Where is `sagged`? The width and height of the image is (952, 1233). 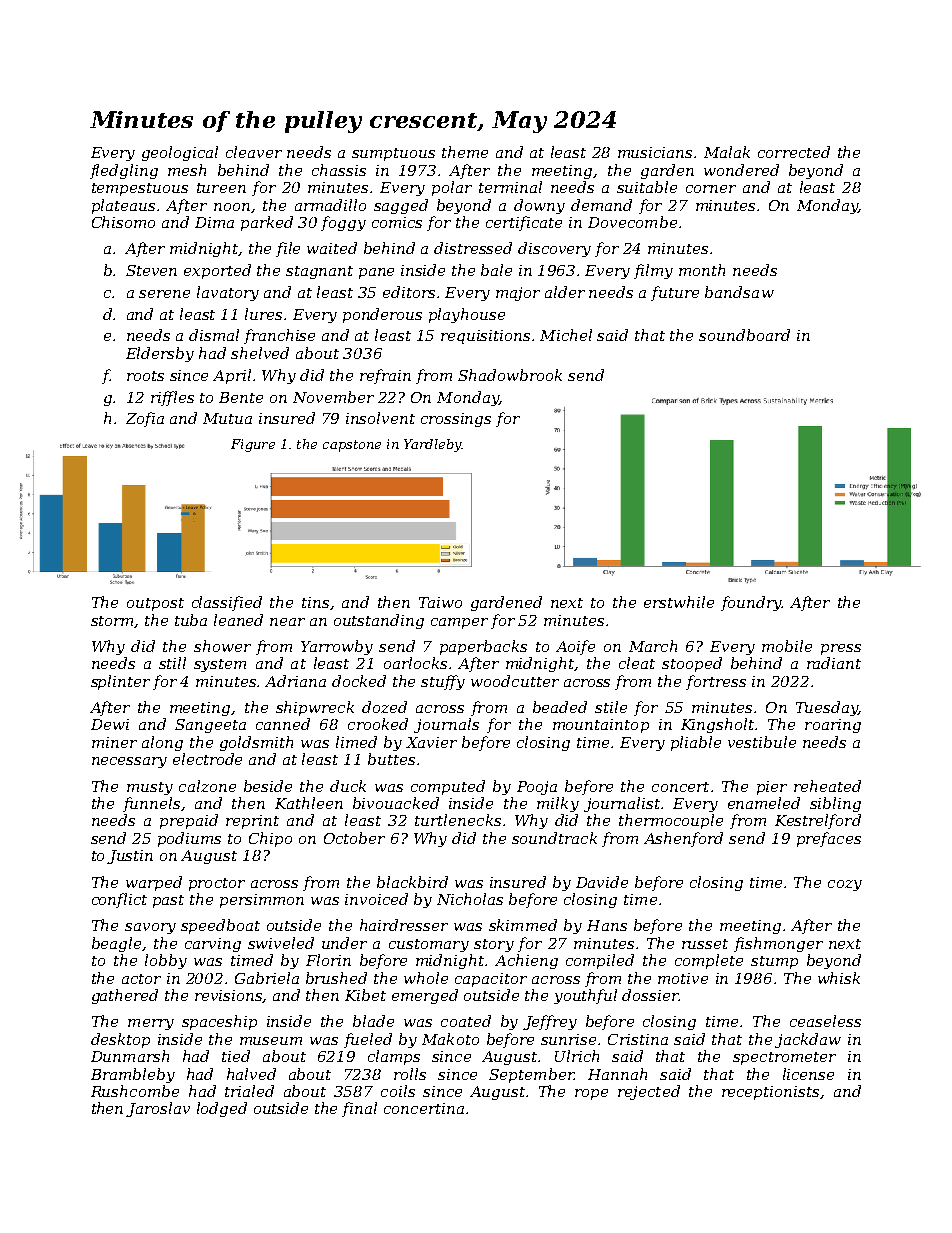 sagged is located at coordinates (401, 206).
